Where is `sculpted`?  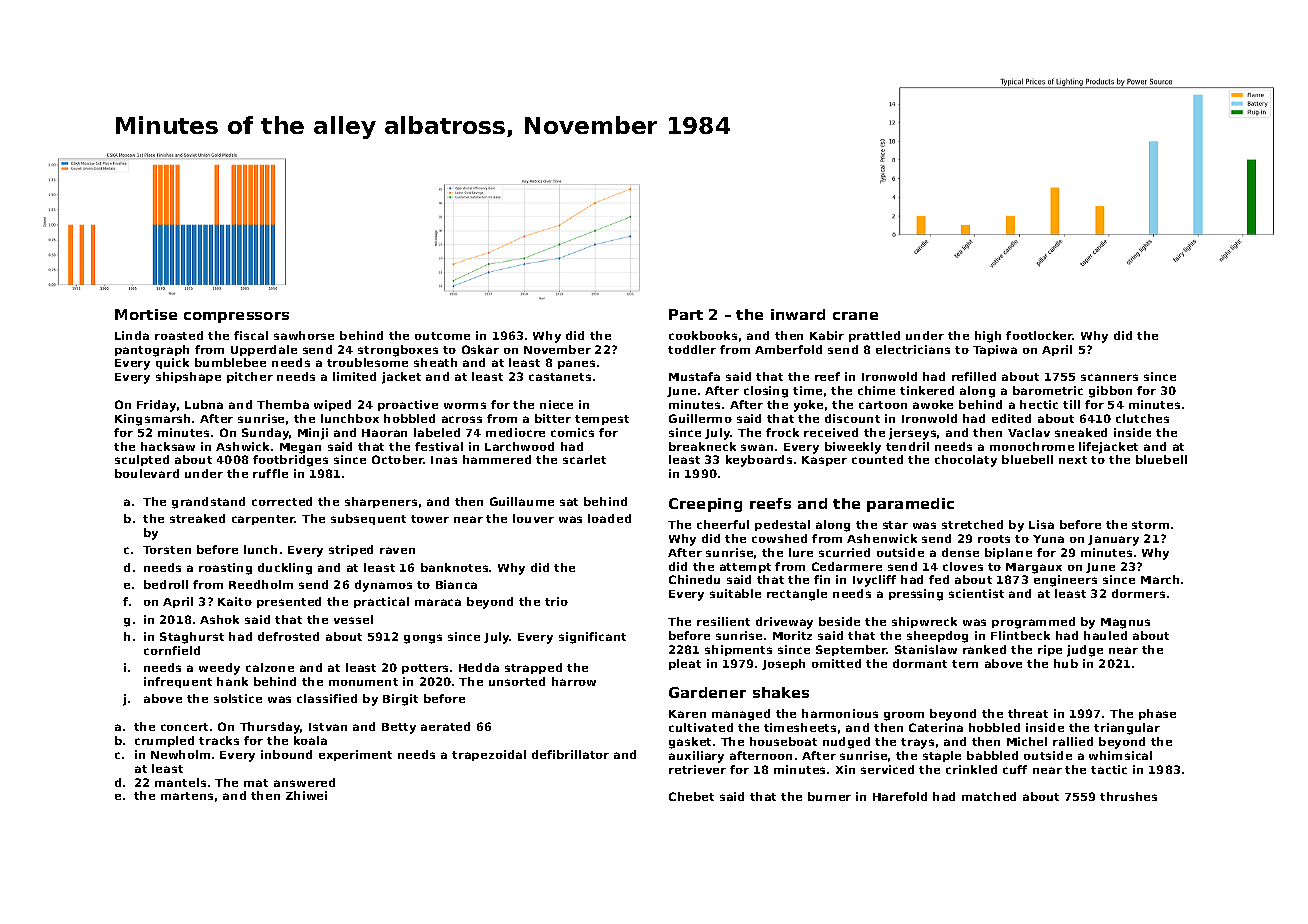
sculpted is located at coordinates (142, 460).
